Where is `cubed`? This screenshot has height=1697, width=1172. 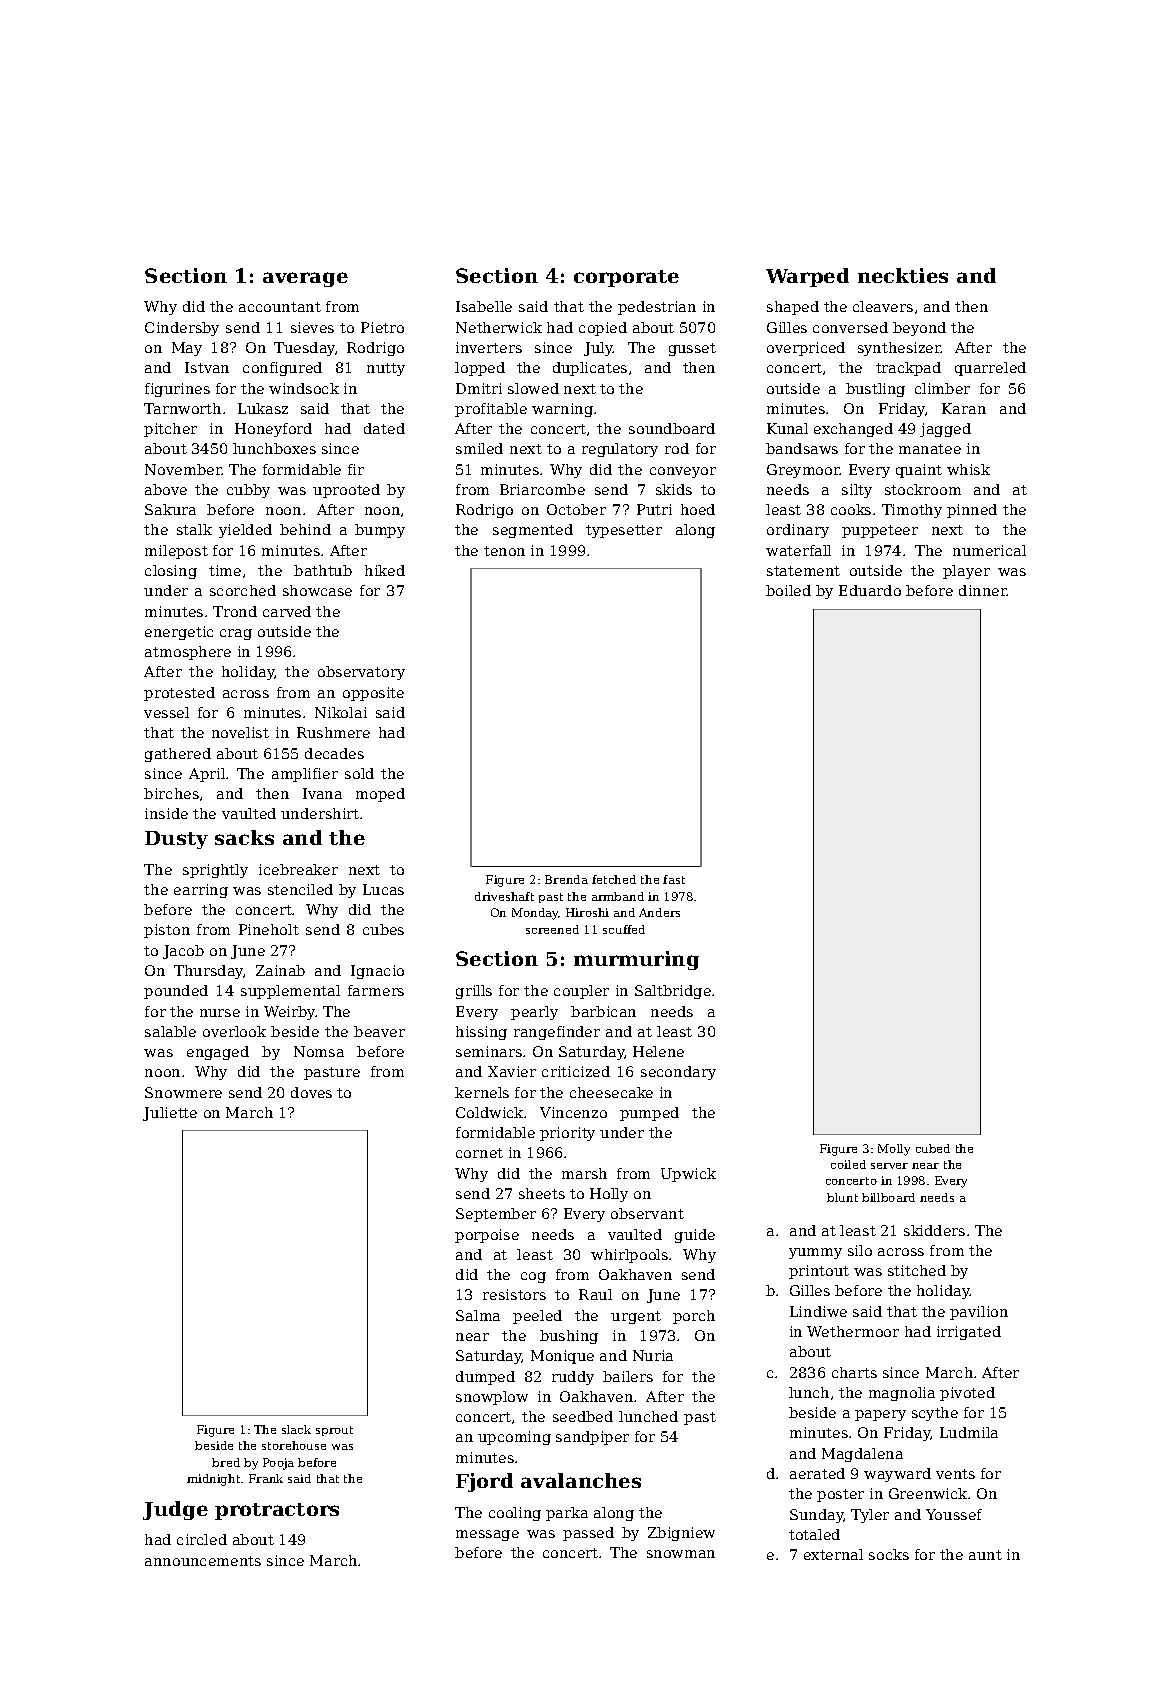 cubed is located at coordinates (933, 1148).
